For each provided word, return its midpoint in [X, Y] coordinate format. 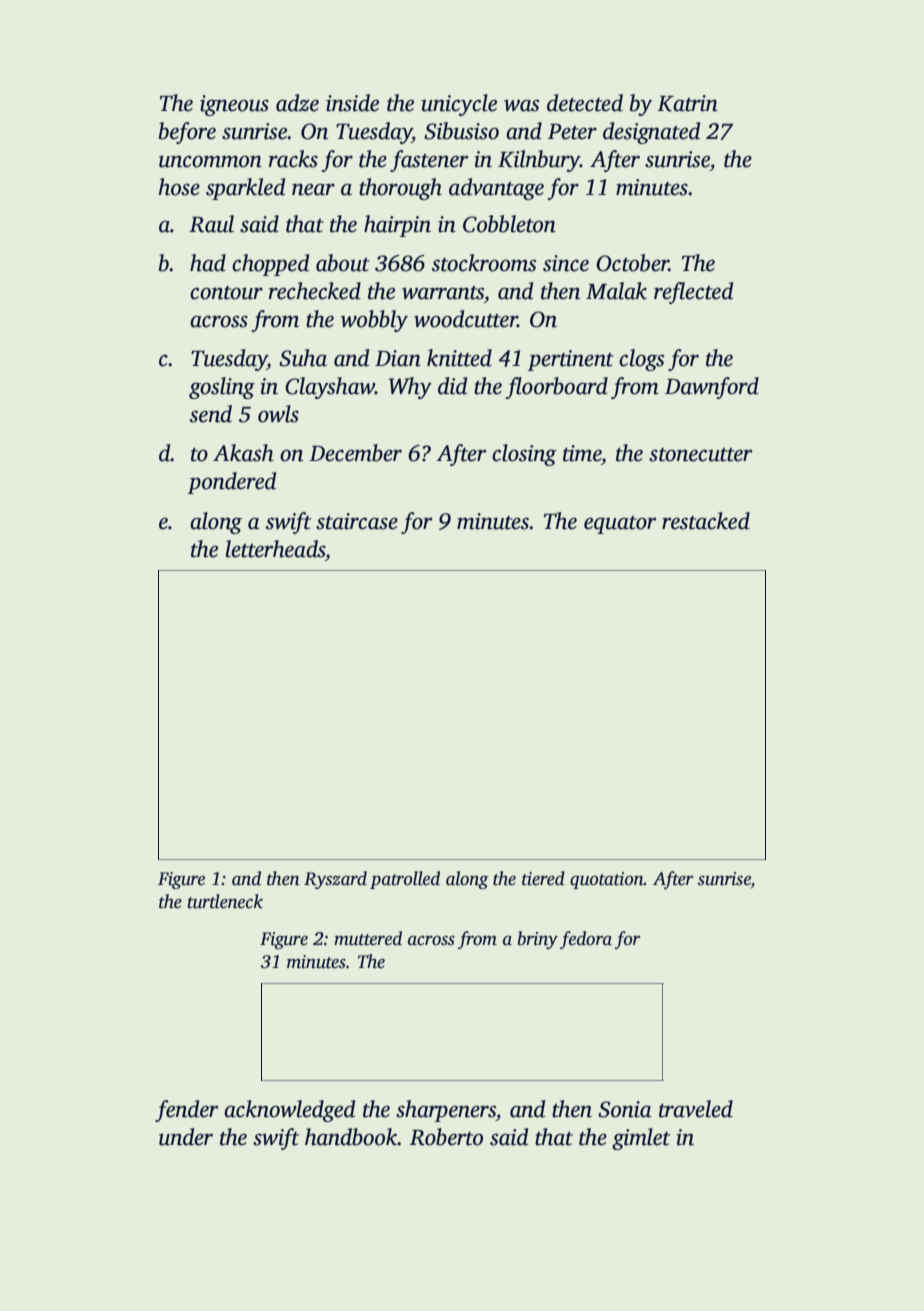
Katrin [687, 103]
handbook [351, 1137]
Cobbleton [509, 224]
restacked [706, 521]
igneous [234, 105]
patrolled [405, 880]
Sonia [625, 1109]
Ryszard [335, 880]
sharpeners [446, 1111]
